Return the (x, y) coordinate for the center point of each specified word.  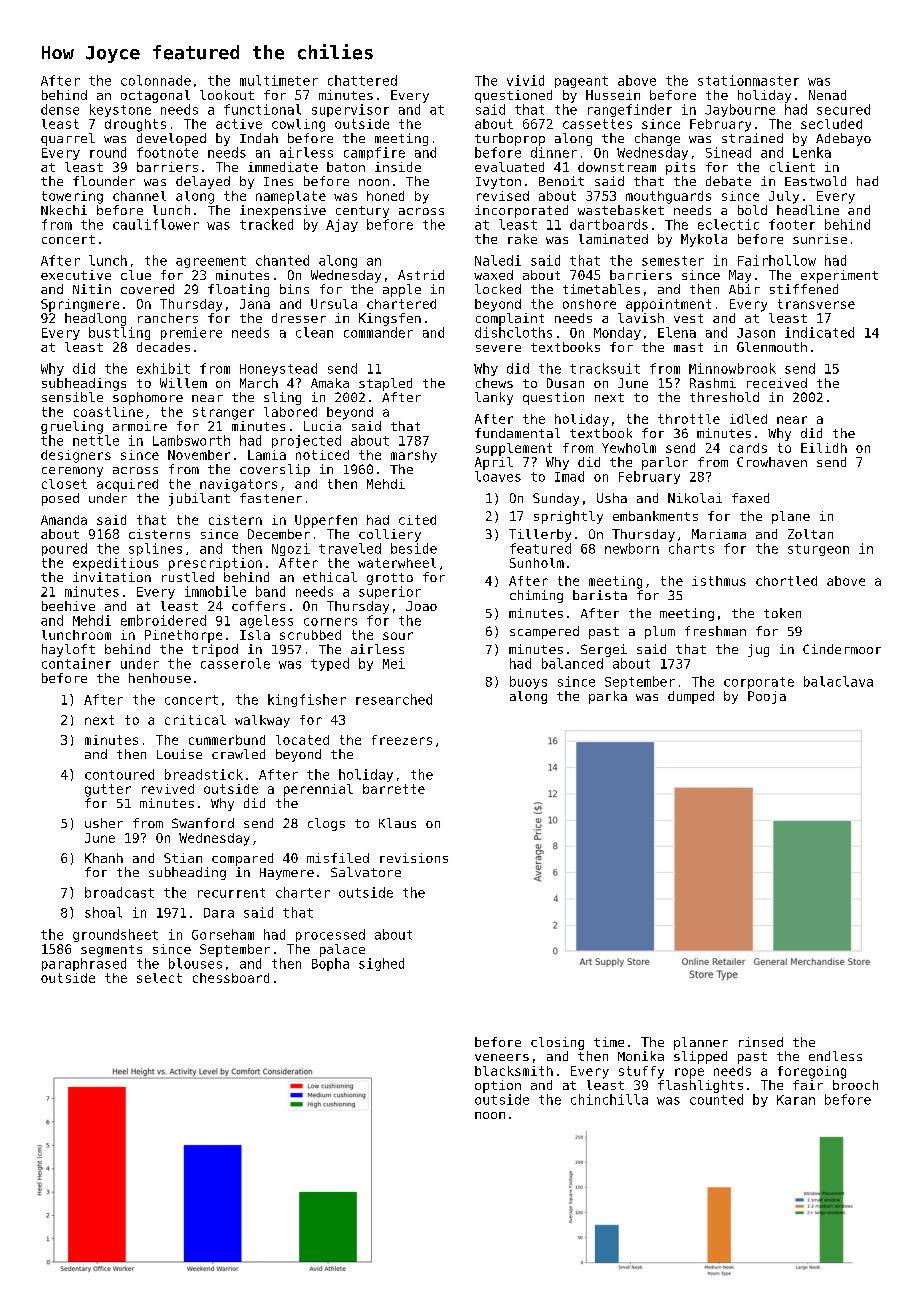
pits (680, 168)
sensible (72, 397)
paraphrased (84, 964)
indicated (819, 332)
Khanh (104, 858)
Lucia (322, 426)
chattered (362, 80)
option (498, 1086)
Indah (259, 138)
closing (557, 1043)
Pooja (767, 697)
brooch (855, 1085)
